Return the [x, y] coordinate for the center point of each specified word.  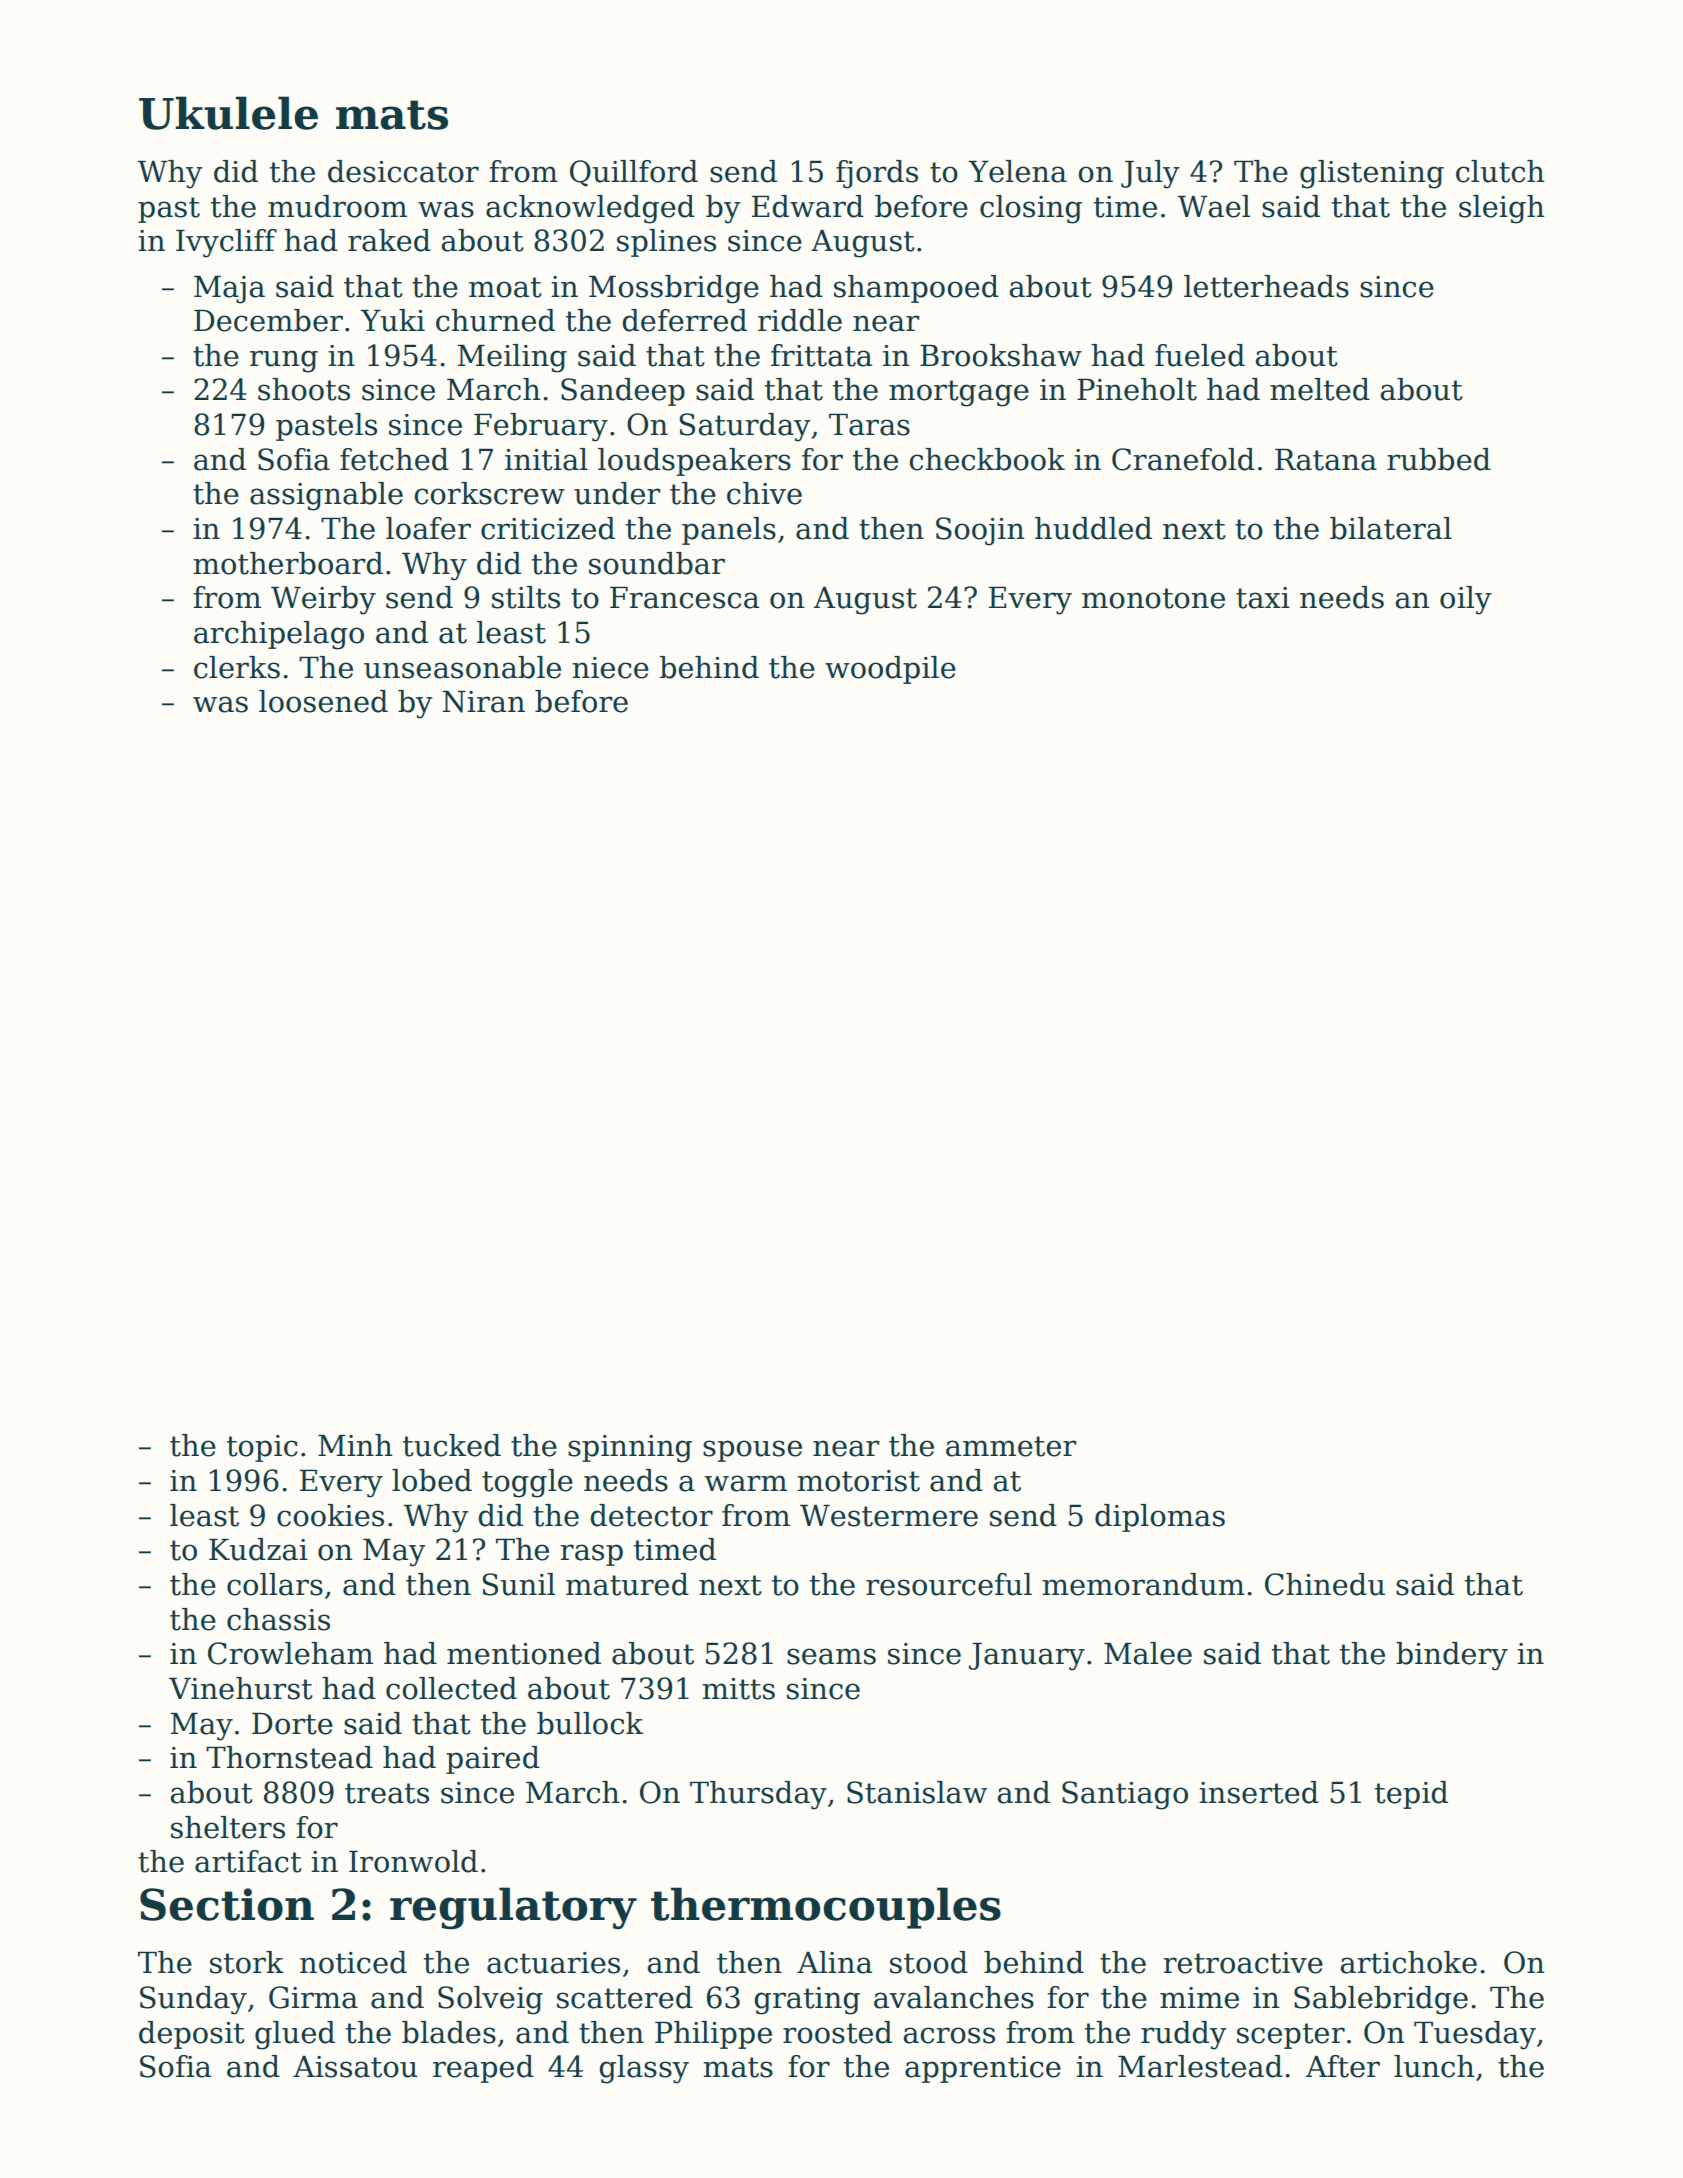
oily [1466, 600]
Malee [1148, 1653]
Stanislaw [917, 1792]
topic [262, 1448]
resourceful [949, 1584]
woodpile [890, 670]
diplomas [1160, 1518]
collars [275, 1584]
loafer [428, 528]
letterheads [1266, 286]
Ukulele [228, 113]
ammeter [1011, 1446]
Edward [808, 206]
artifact [248, 1861]
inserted [1259, 1792]
